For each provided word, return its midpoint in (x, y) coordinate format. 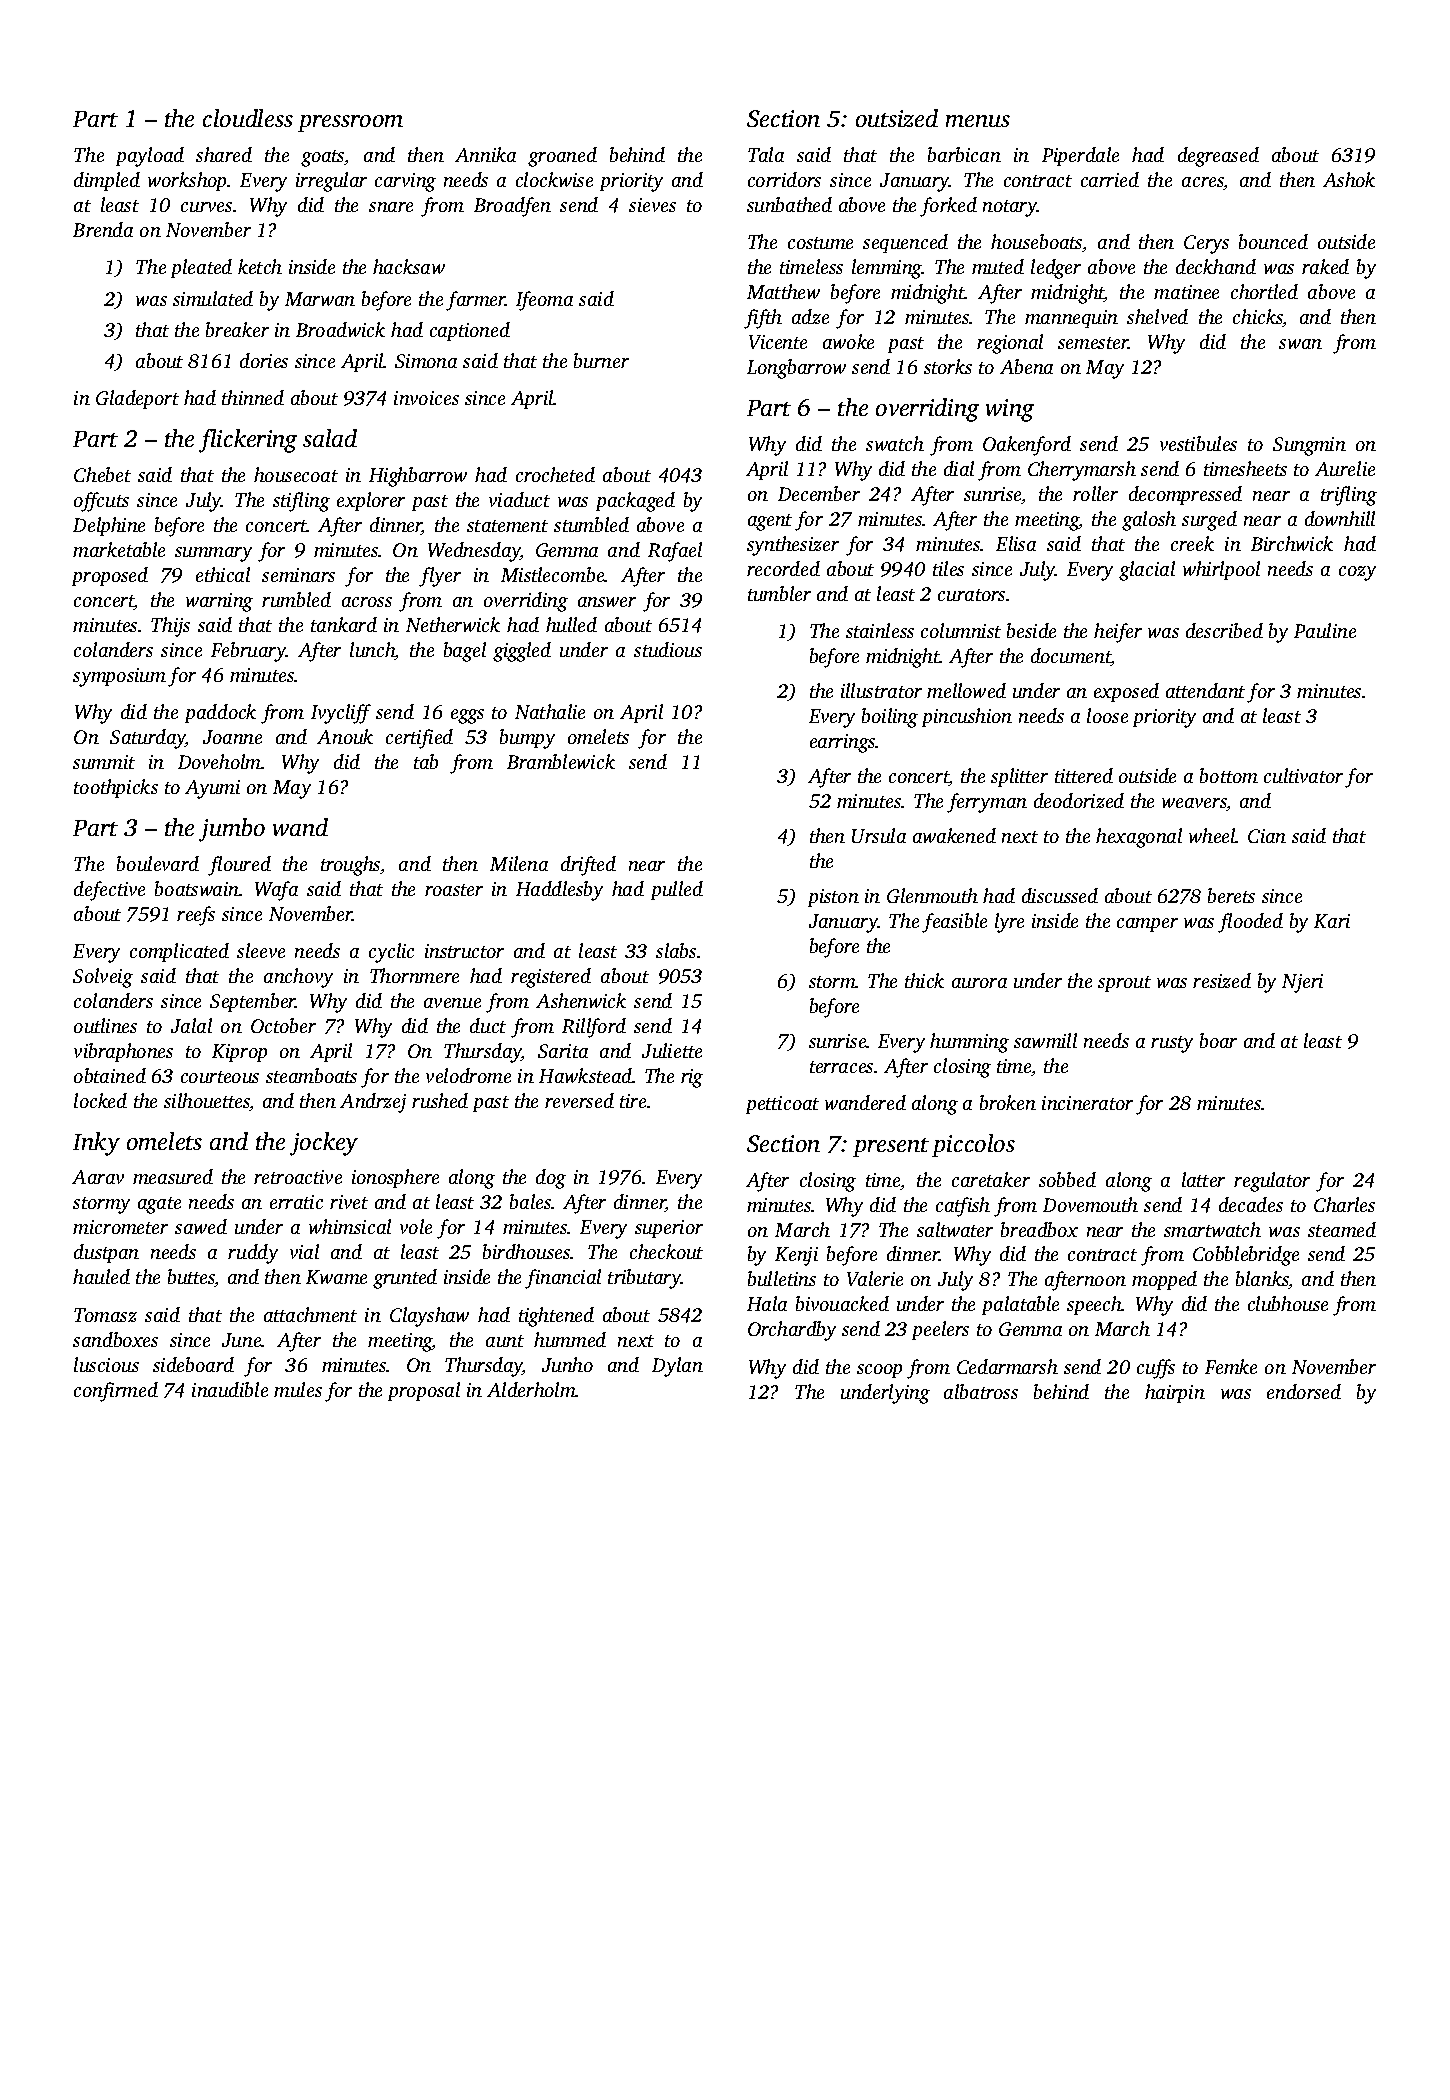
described (1224, 630)
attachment (310, 1314)
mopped (1164, 1280)
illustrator (881, 690)
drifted (588, 866)
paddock (220, 713)
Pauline (1325, 630)
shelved (1157, 316)
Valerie (875, 1278)
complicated (179, 952)
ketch (260, 266)
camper (1147, 925)
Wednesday (474, 552)
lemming (887, 269)
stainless (880, 630)
